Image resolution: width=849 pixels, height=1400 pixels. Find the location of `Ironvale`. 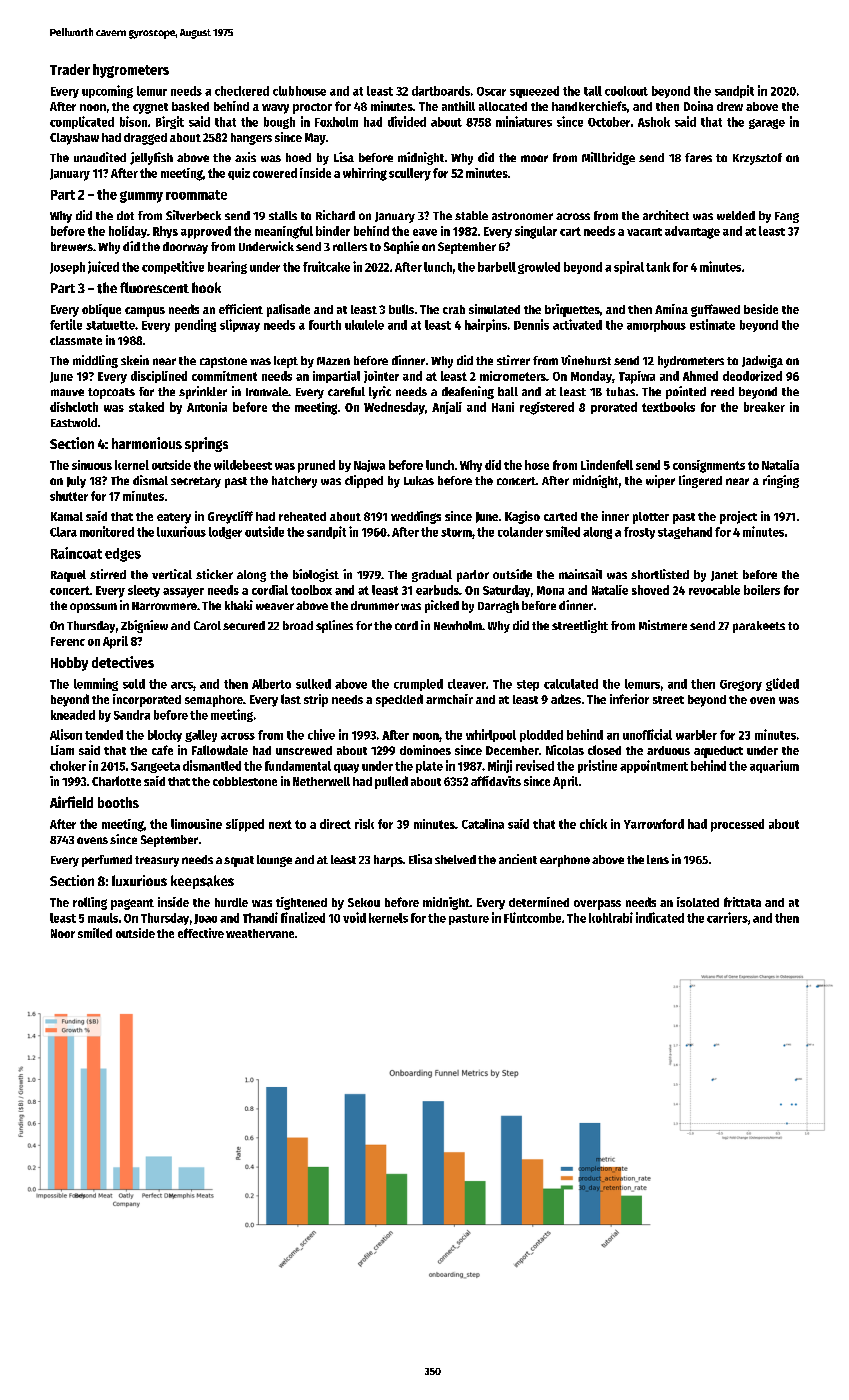

Ironvale is located at coordinates (267, 391).
